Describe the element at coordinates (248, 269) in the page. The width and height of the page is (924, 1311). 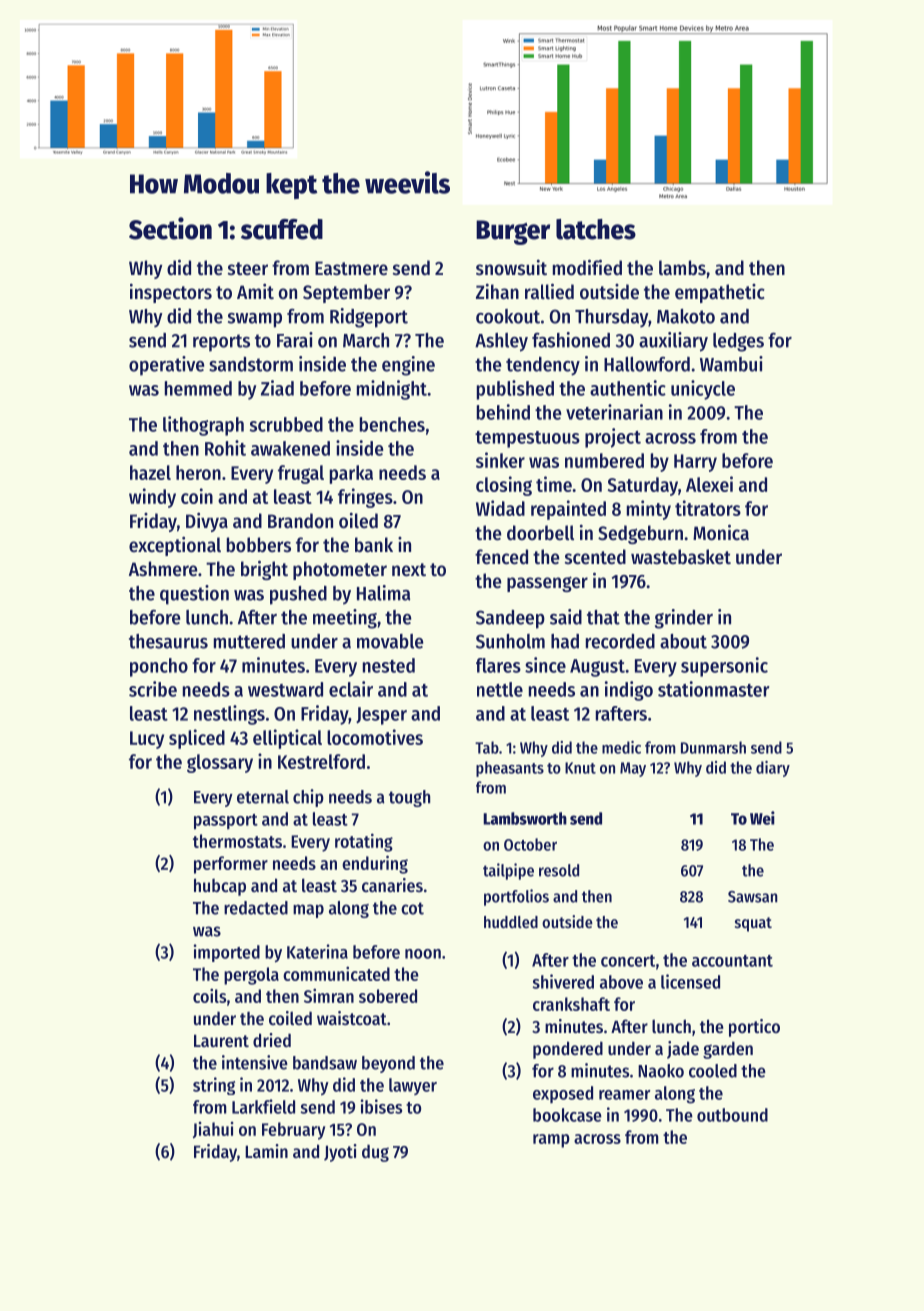
I see `steer` at that location.
